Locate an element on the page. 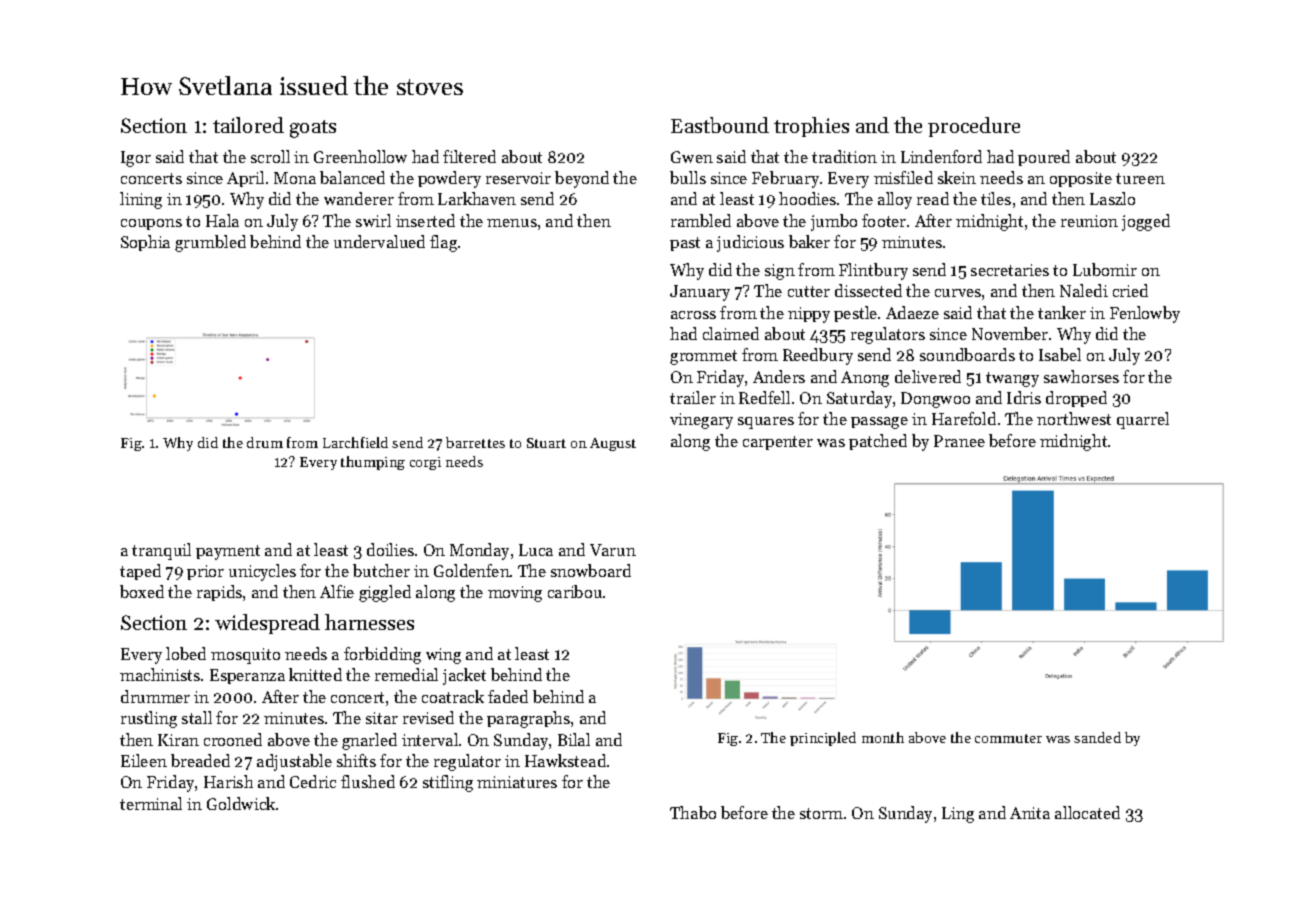 The image size is (1308, 924). Larchfield is located at coordinates (355, 442).
